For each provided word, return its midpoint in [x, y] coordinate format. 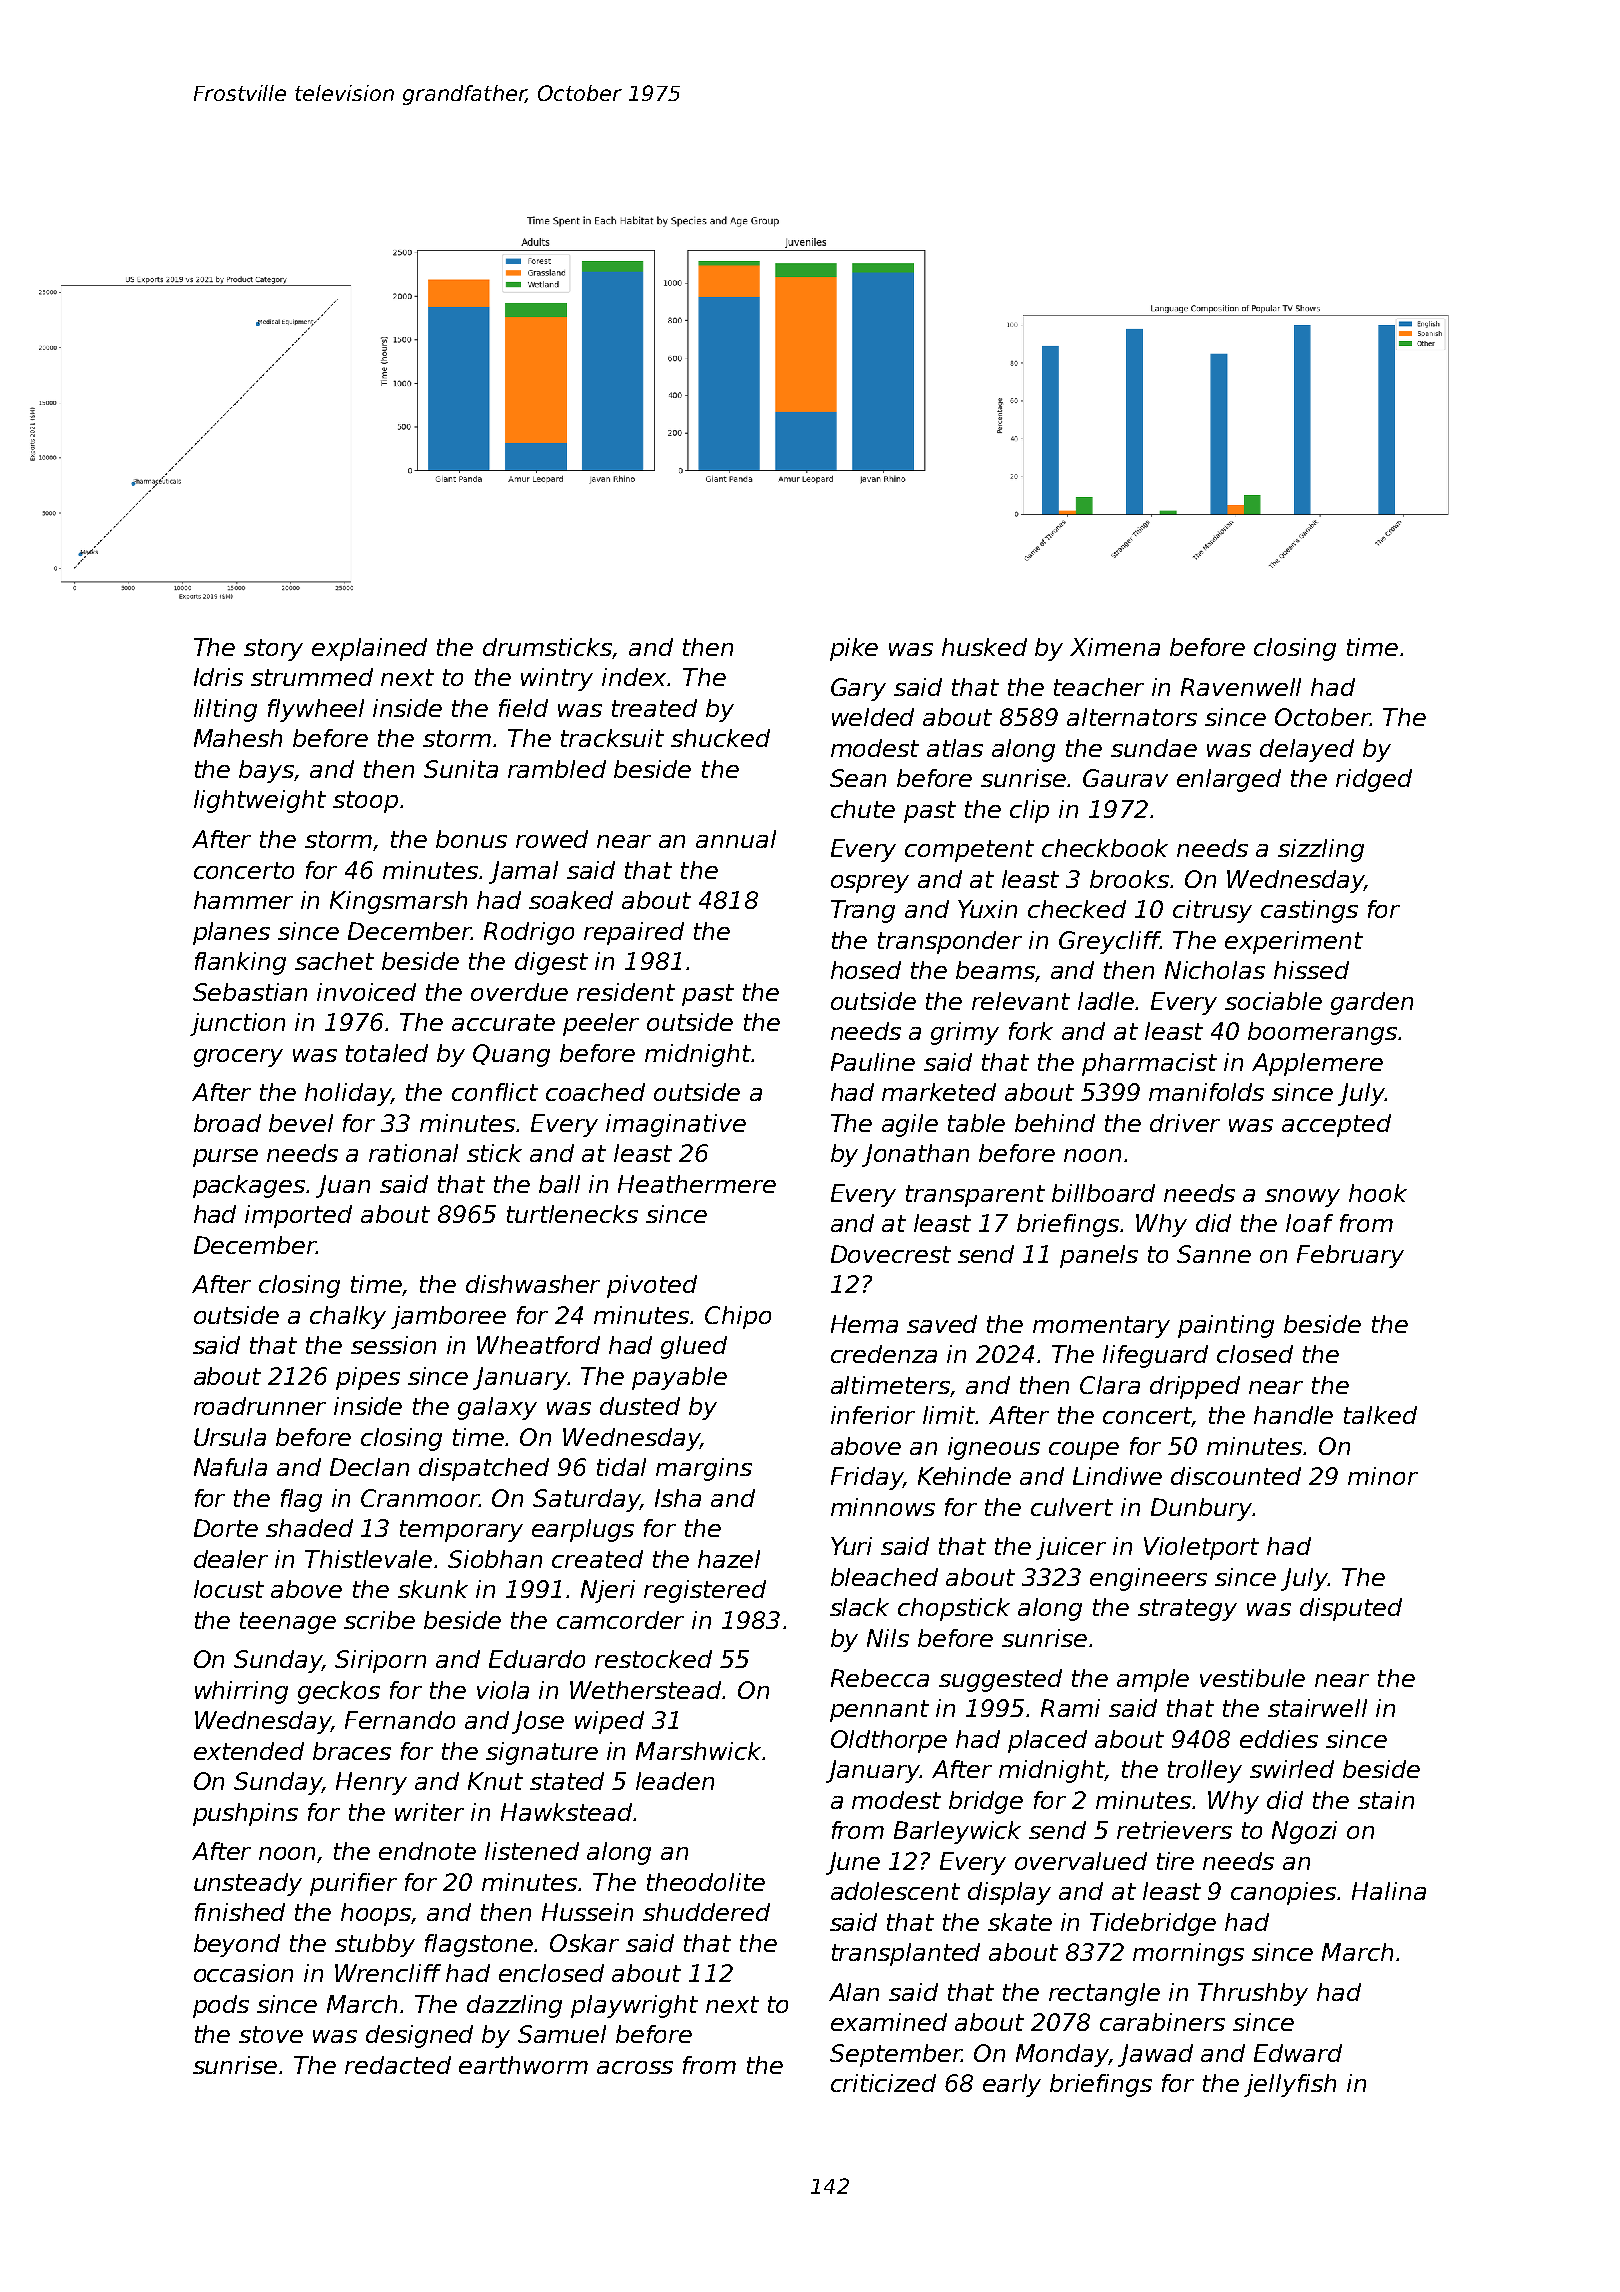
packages [249, 1186]
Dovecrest [891, 1254]
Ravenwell [1241, 687]
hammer [243, 900]
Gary [858, 689]
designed [419, 2036]
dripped [1195, 1387]
